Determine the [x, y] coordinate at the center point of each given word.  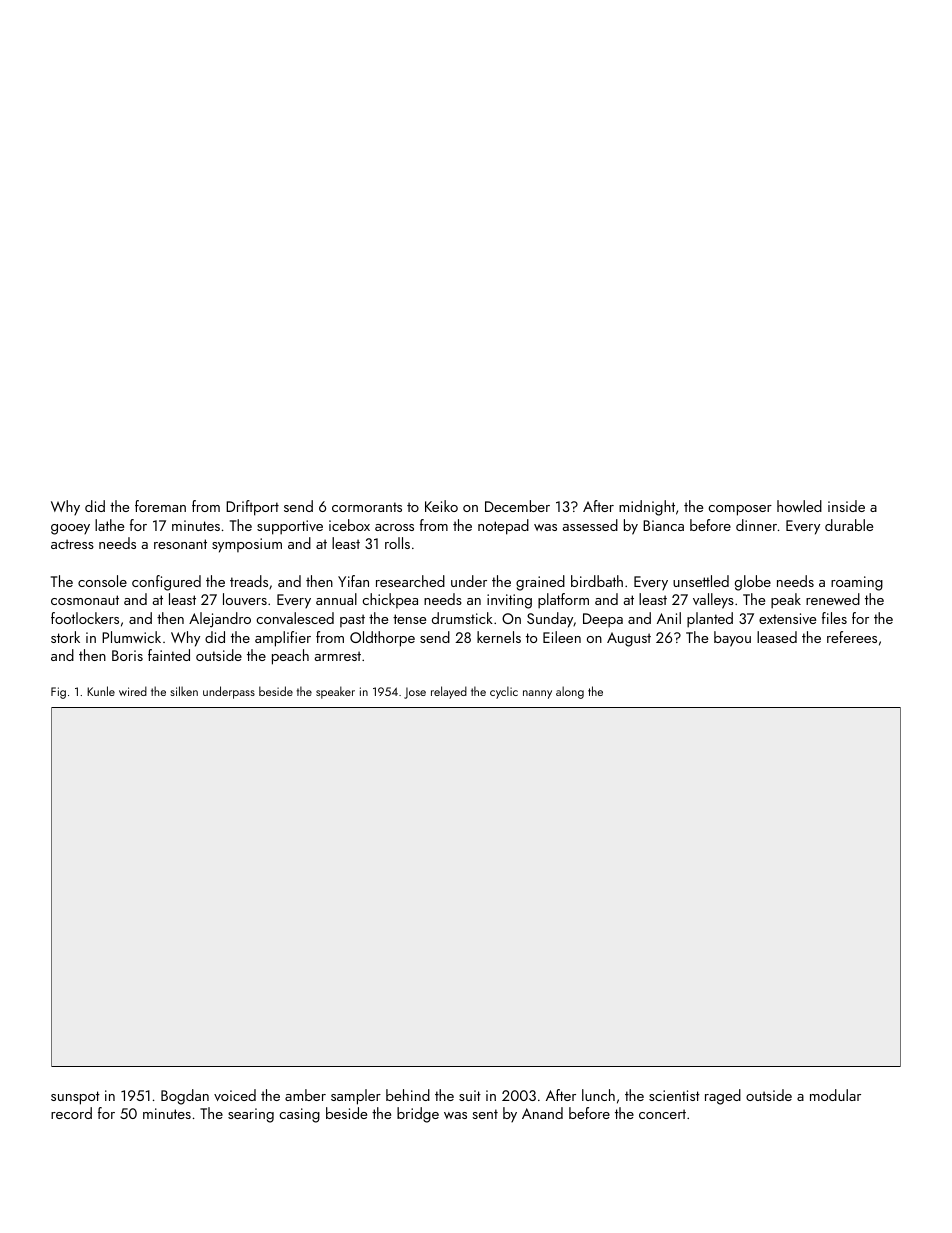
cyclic [504, 692]
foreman [160, 506]
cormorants [367, 507]
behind [408, 1095]
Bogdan [185, 1097]
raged [723, 1097]
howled [799, 506]
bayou [732, 639]
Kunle [101, 691]
